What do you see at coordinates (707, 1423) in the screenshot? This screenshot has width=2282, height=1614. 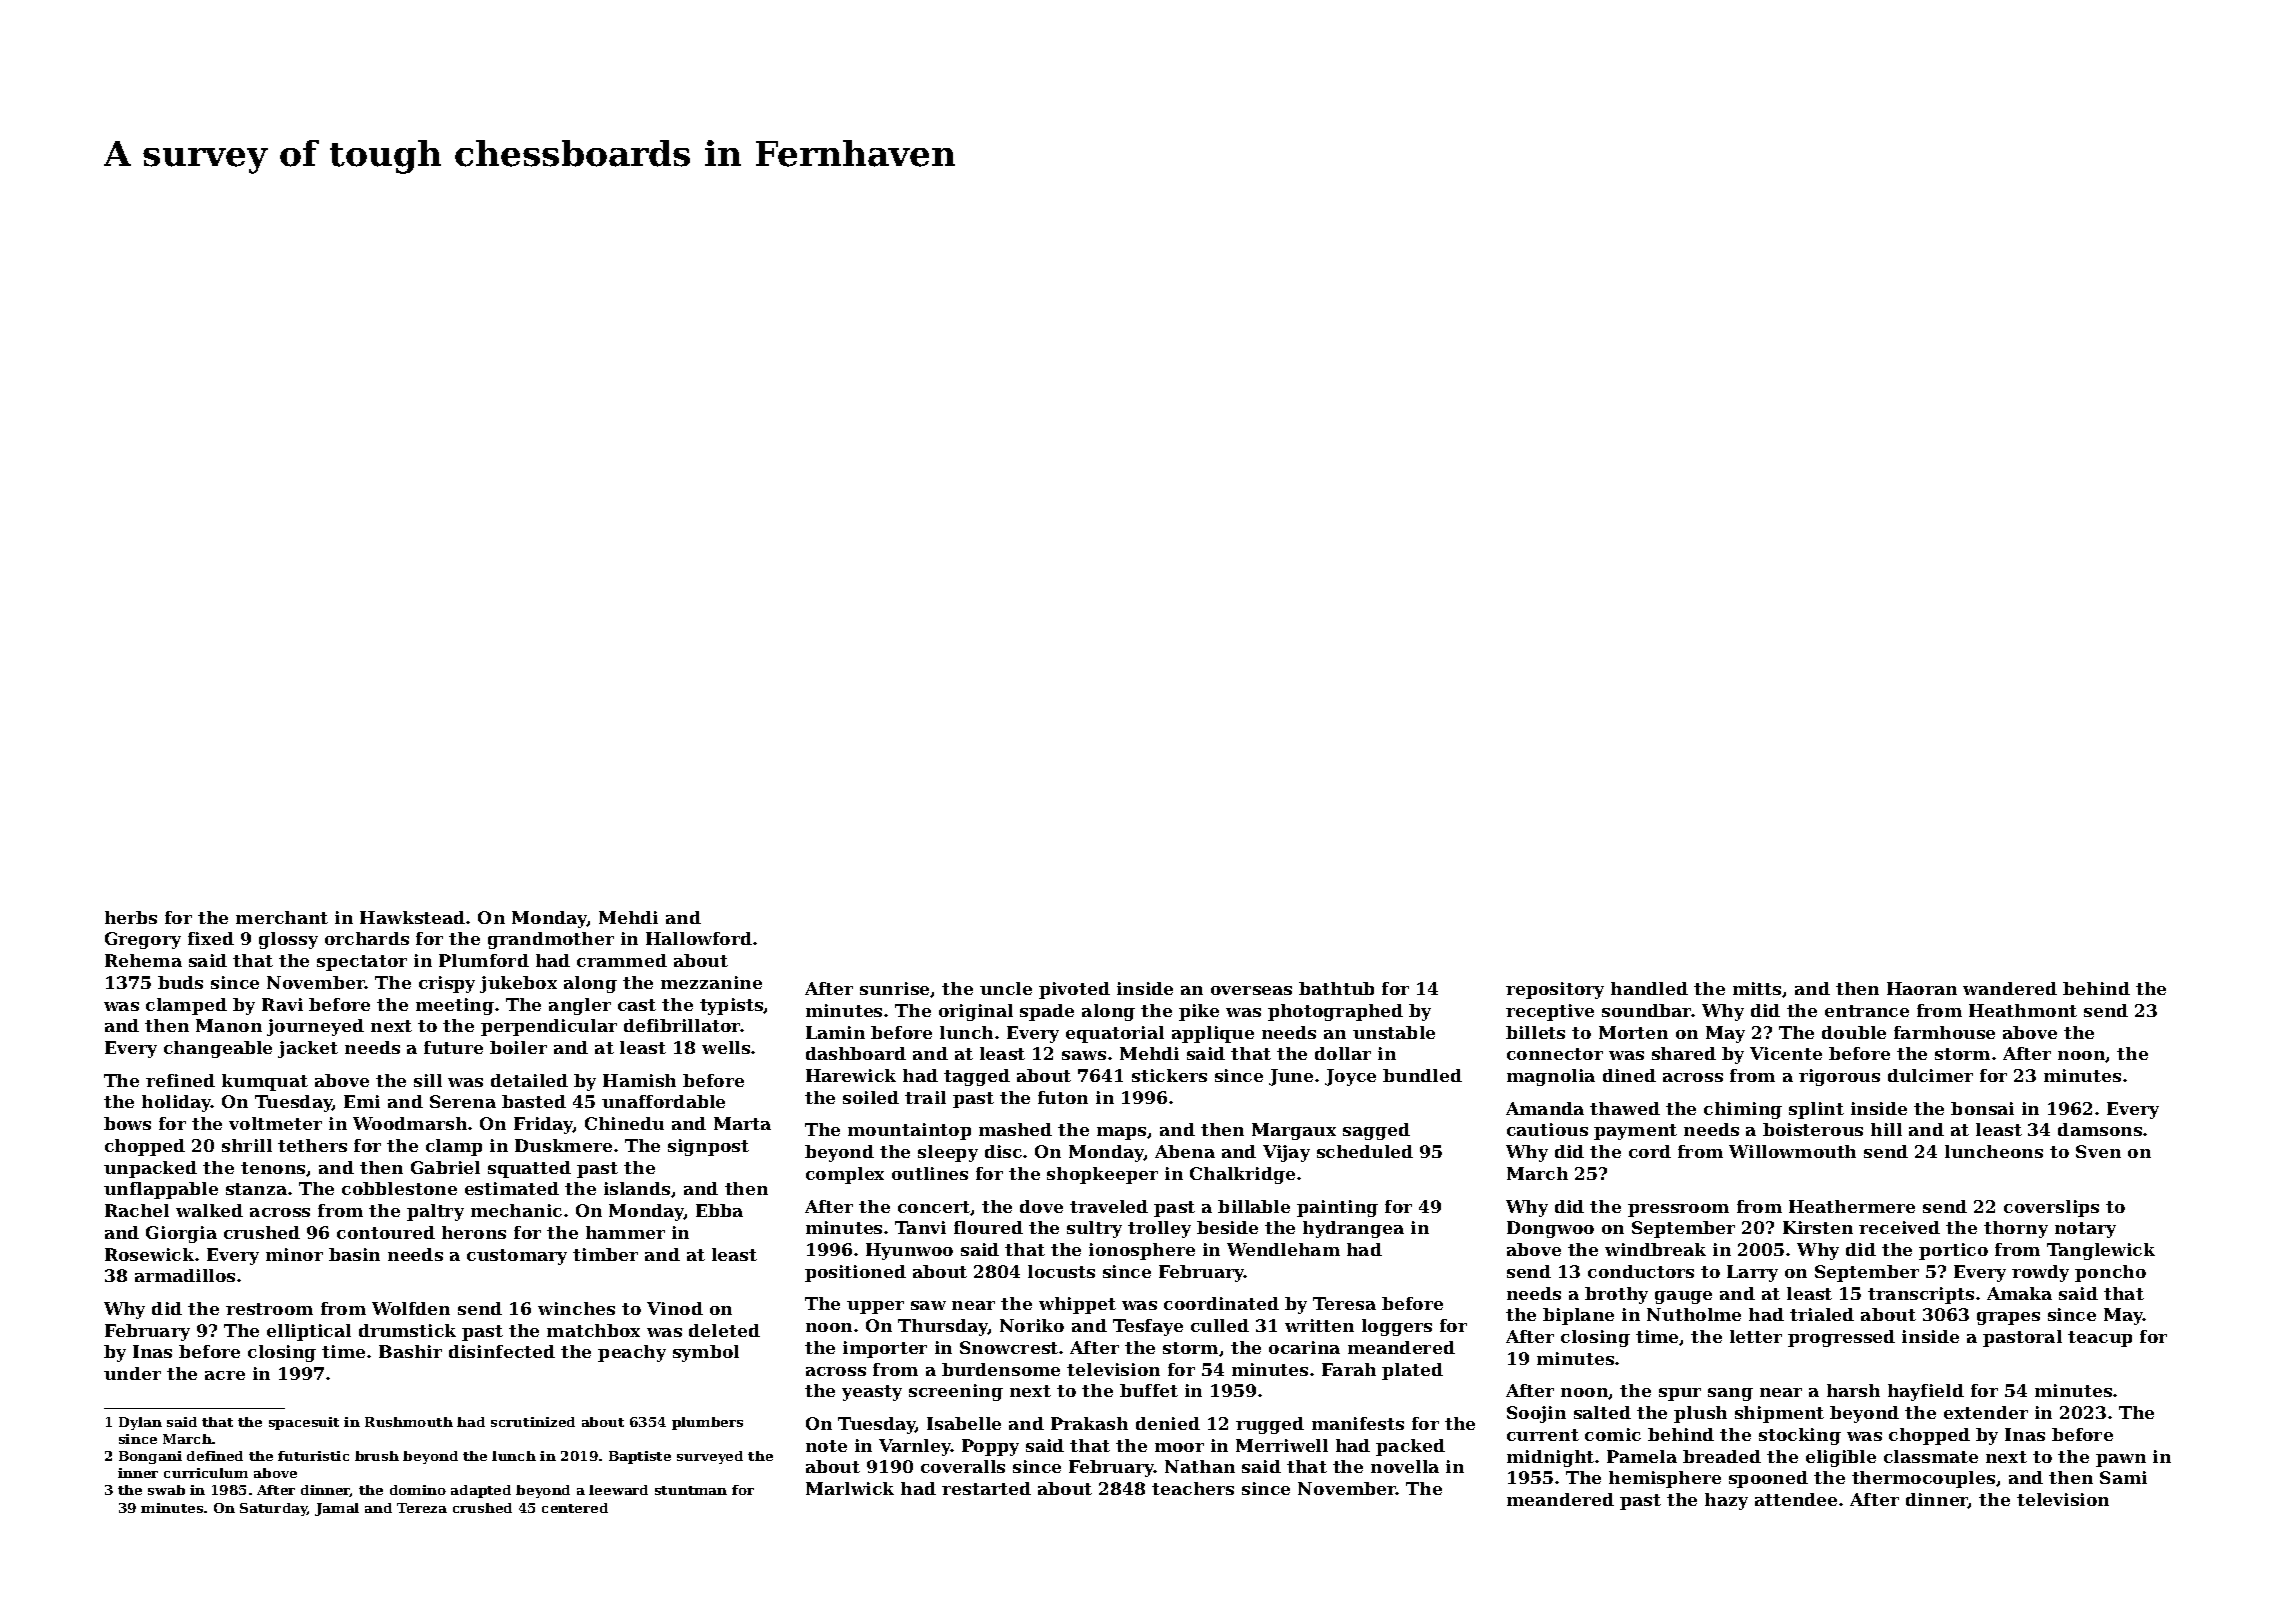 I see `plumbers` at bounding box center [707, 1423].
